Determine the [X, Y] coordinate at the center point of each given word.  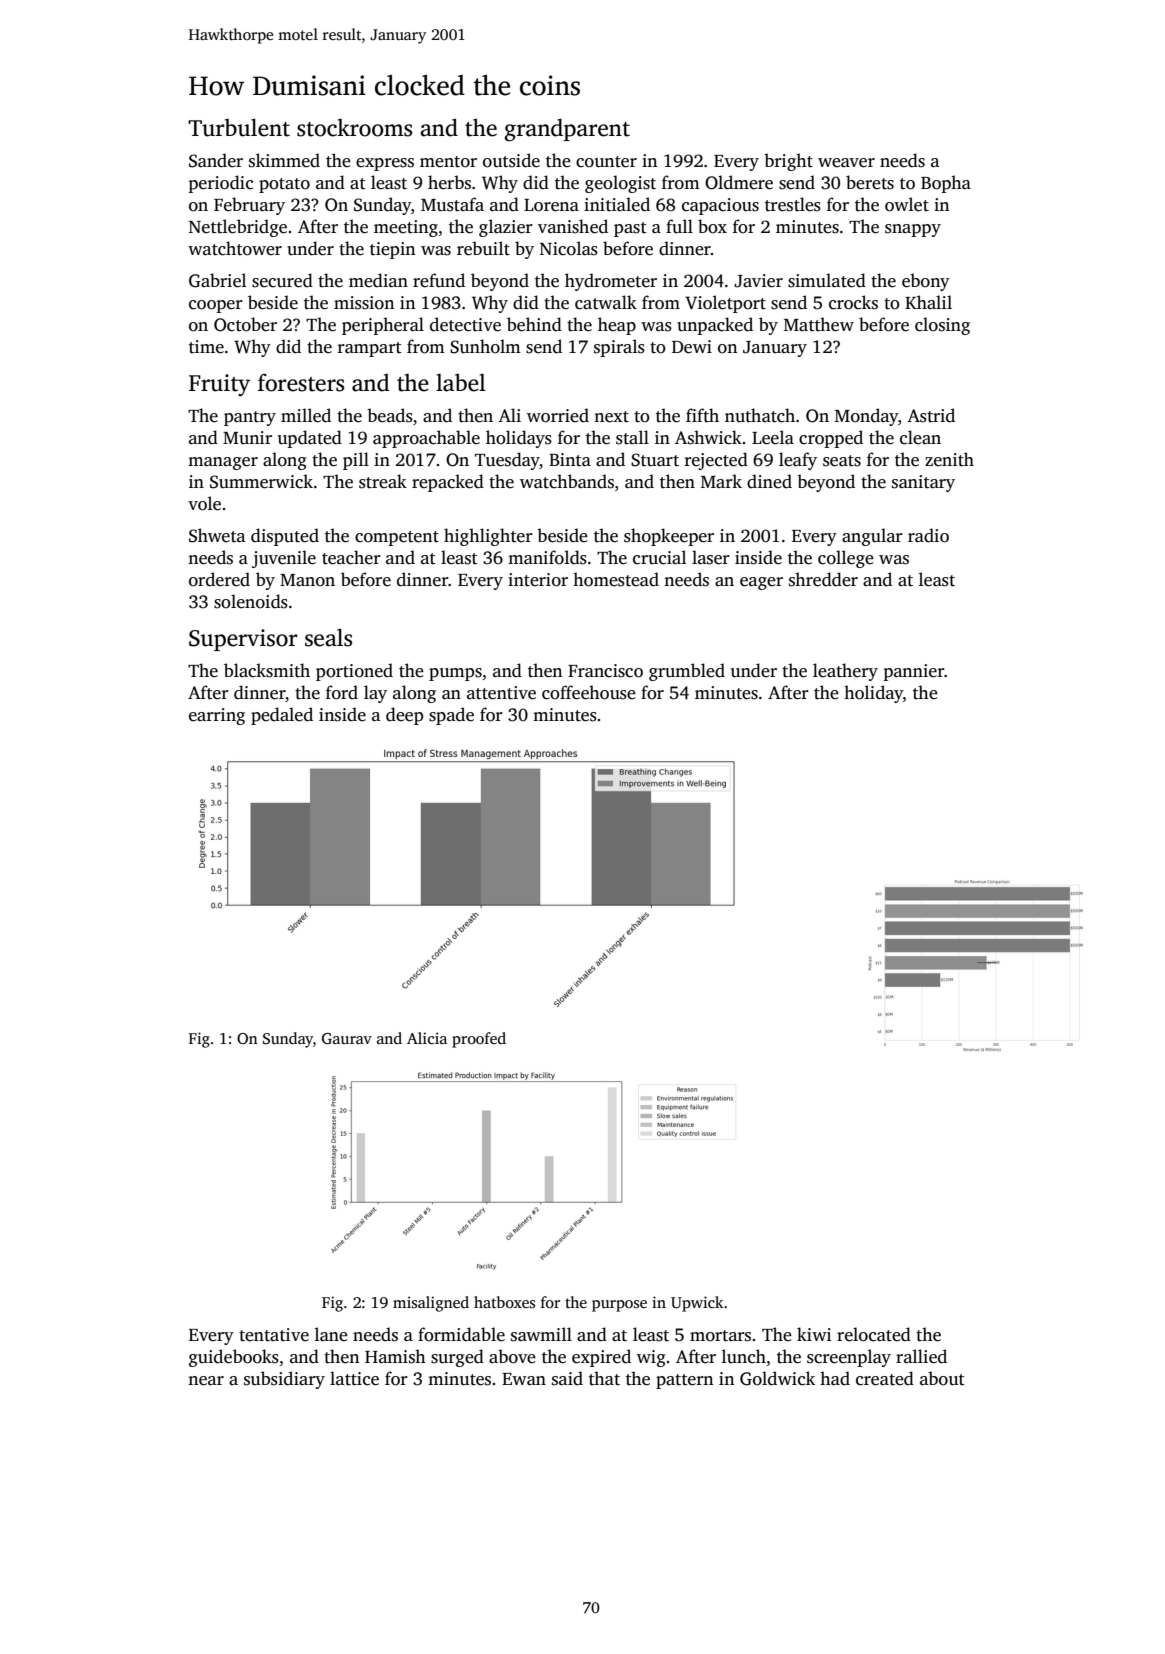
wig [651, 1358]
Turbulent [239, 127]
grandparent [567, 130]
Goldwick [777, 1378]
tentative [274, 1335]
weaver [846, 163]
